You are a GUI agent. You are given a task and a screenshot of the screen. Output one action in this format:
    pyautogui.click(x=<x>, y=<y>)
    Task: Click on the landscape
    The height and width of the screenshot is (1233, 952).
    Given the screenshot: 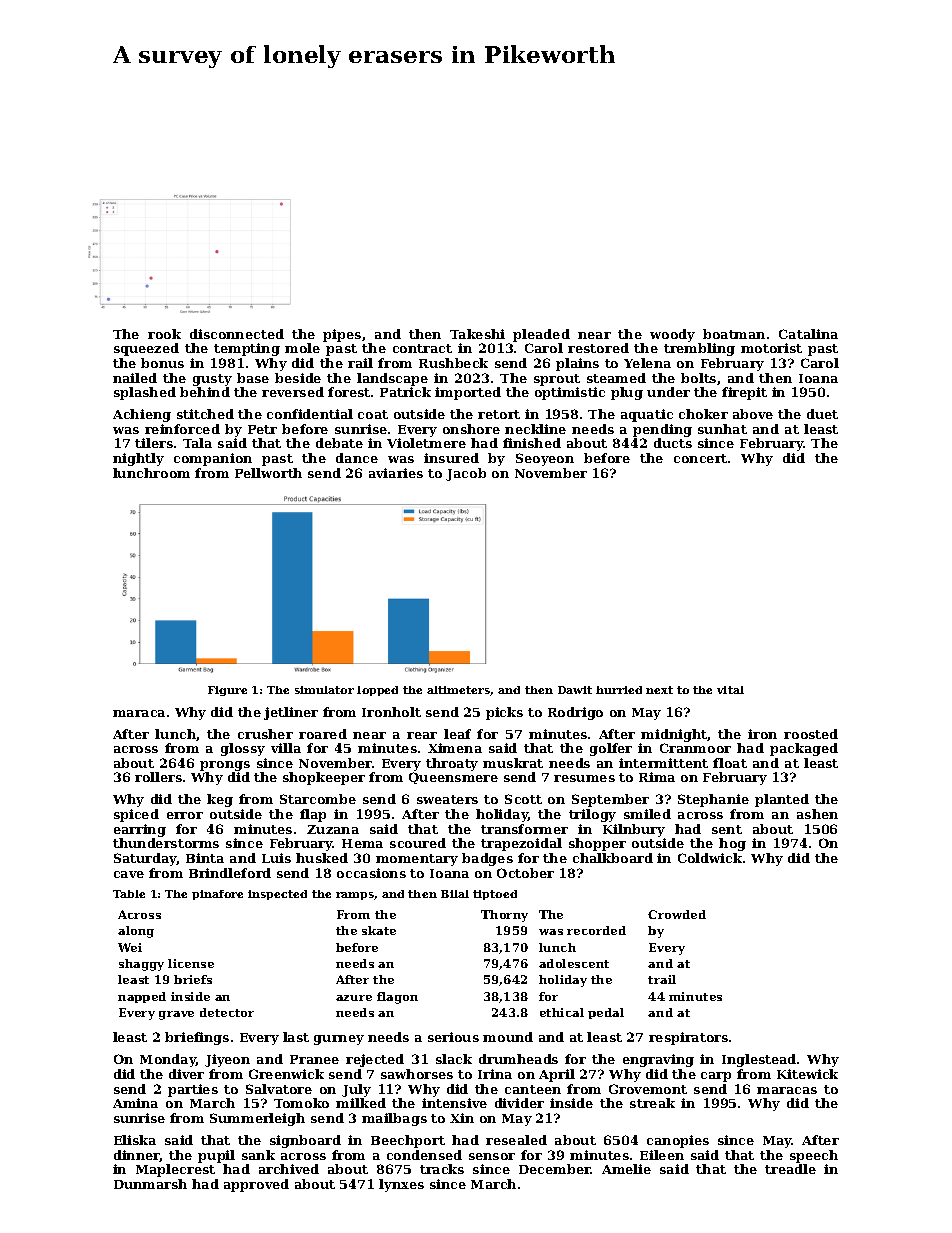 What is the action you would take?
    pyautogui.click(x=392, y=379)
